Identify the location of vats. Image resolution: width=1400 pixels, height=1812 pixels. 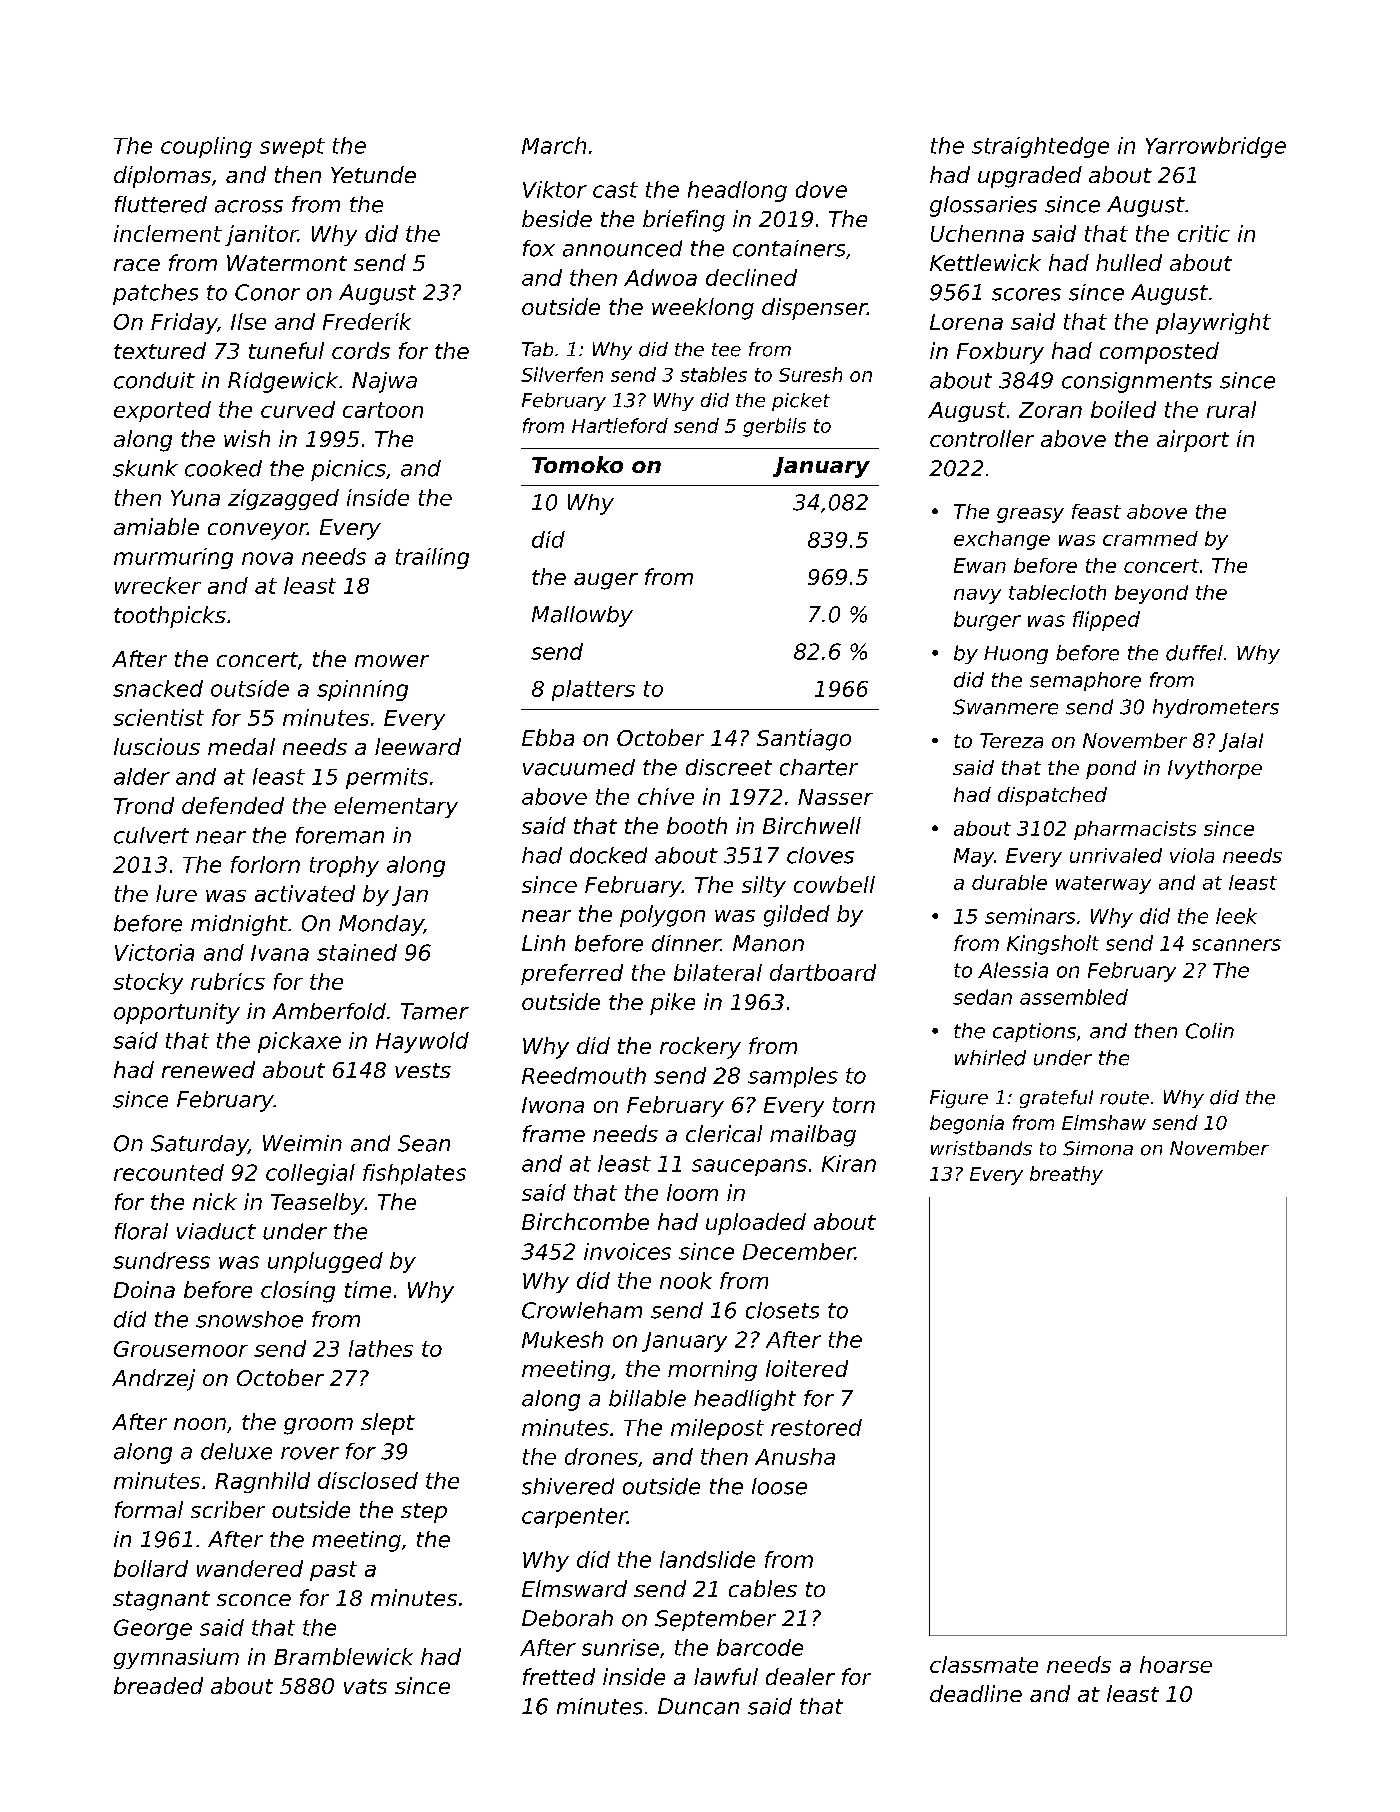
(365, 1686).
